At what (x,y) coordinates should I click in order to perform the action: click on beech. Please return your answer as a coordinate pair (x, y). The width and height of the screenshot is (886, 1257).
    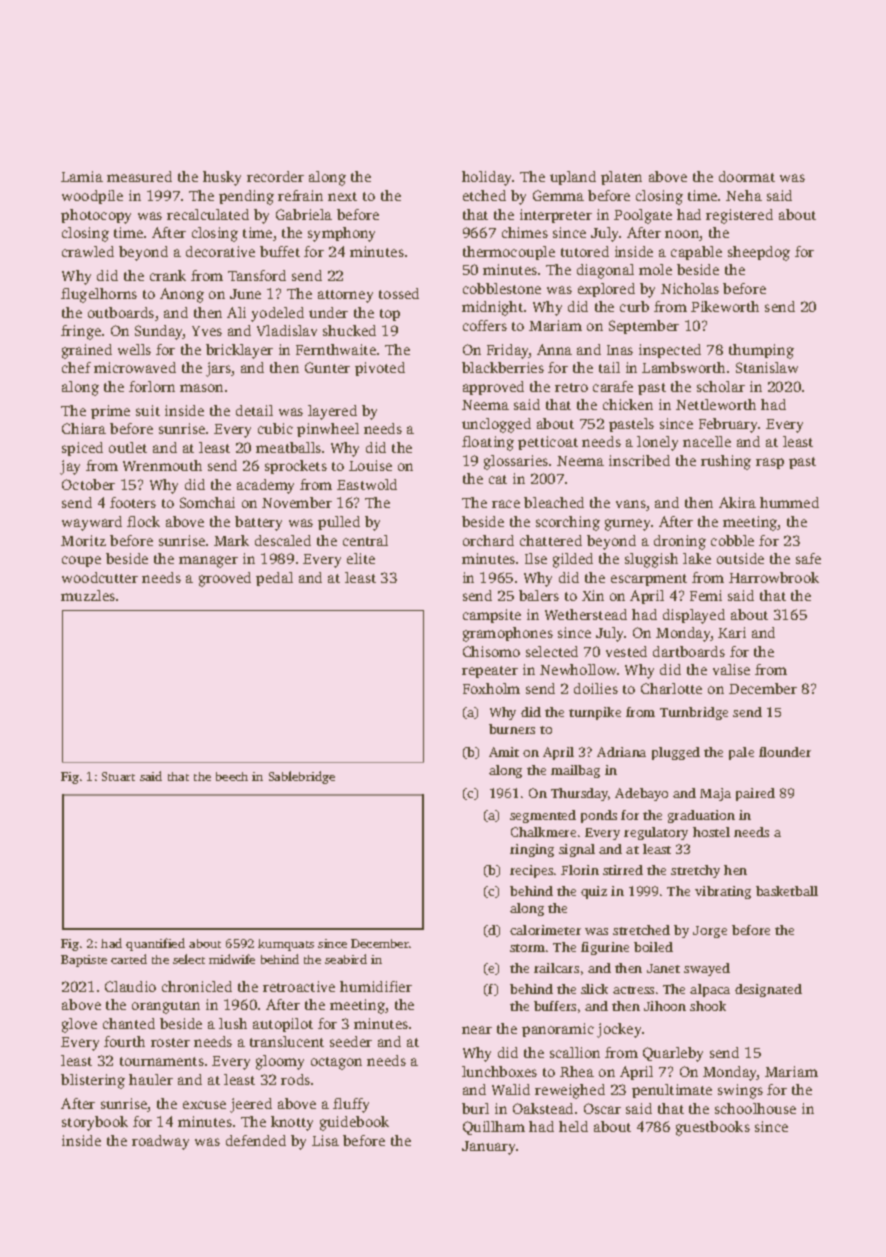
    Looking at the image, I should click on (232, 776).
